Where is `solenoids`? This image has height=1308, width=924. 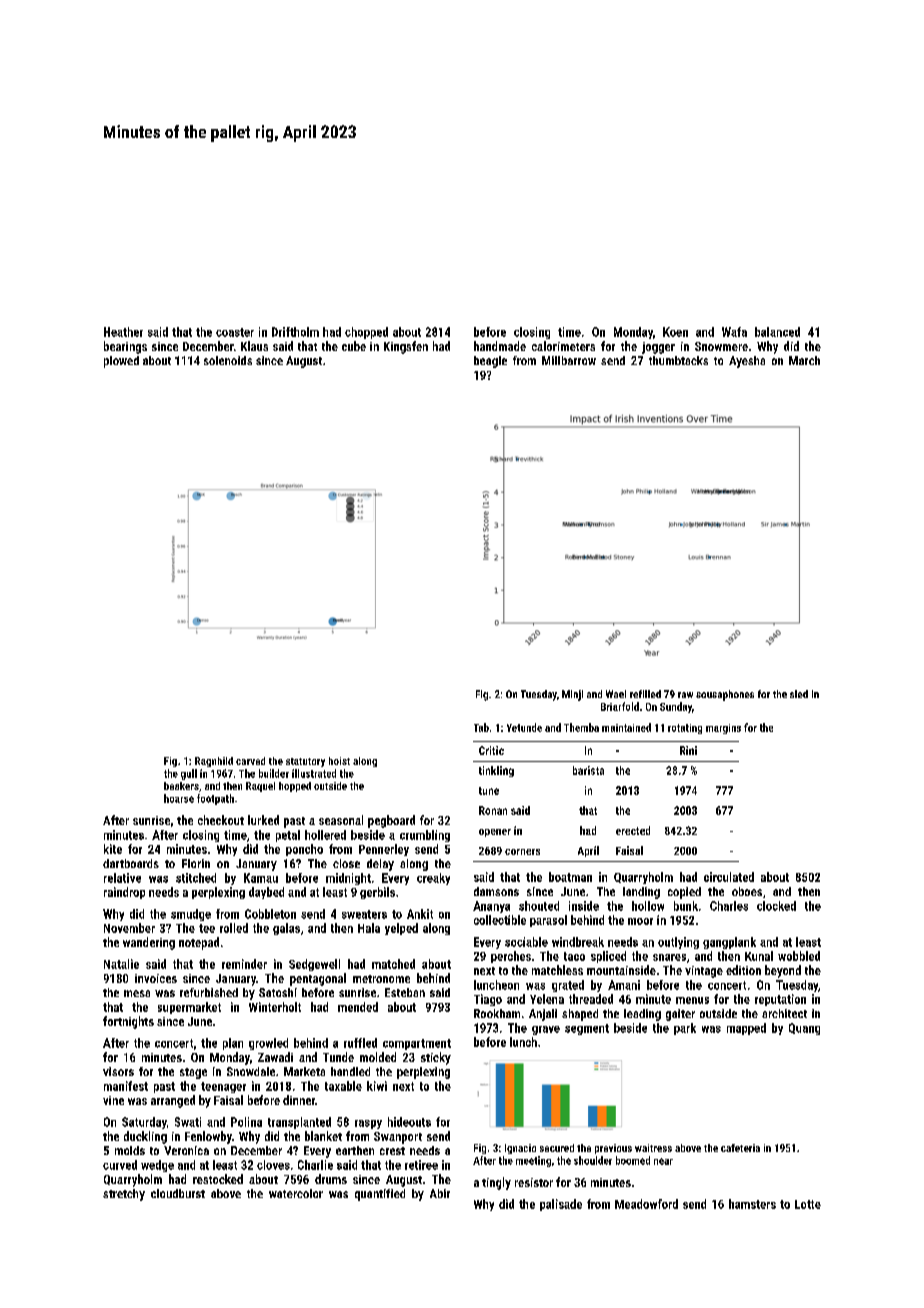
solenoids is located at coordinates (228, 360).
